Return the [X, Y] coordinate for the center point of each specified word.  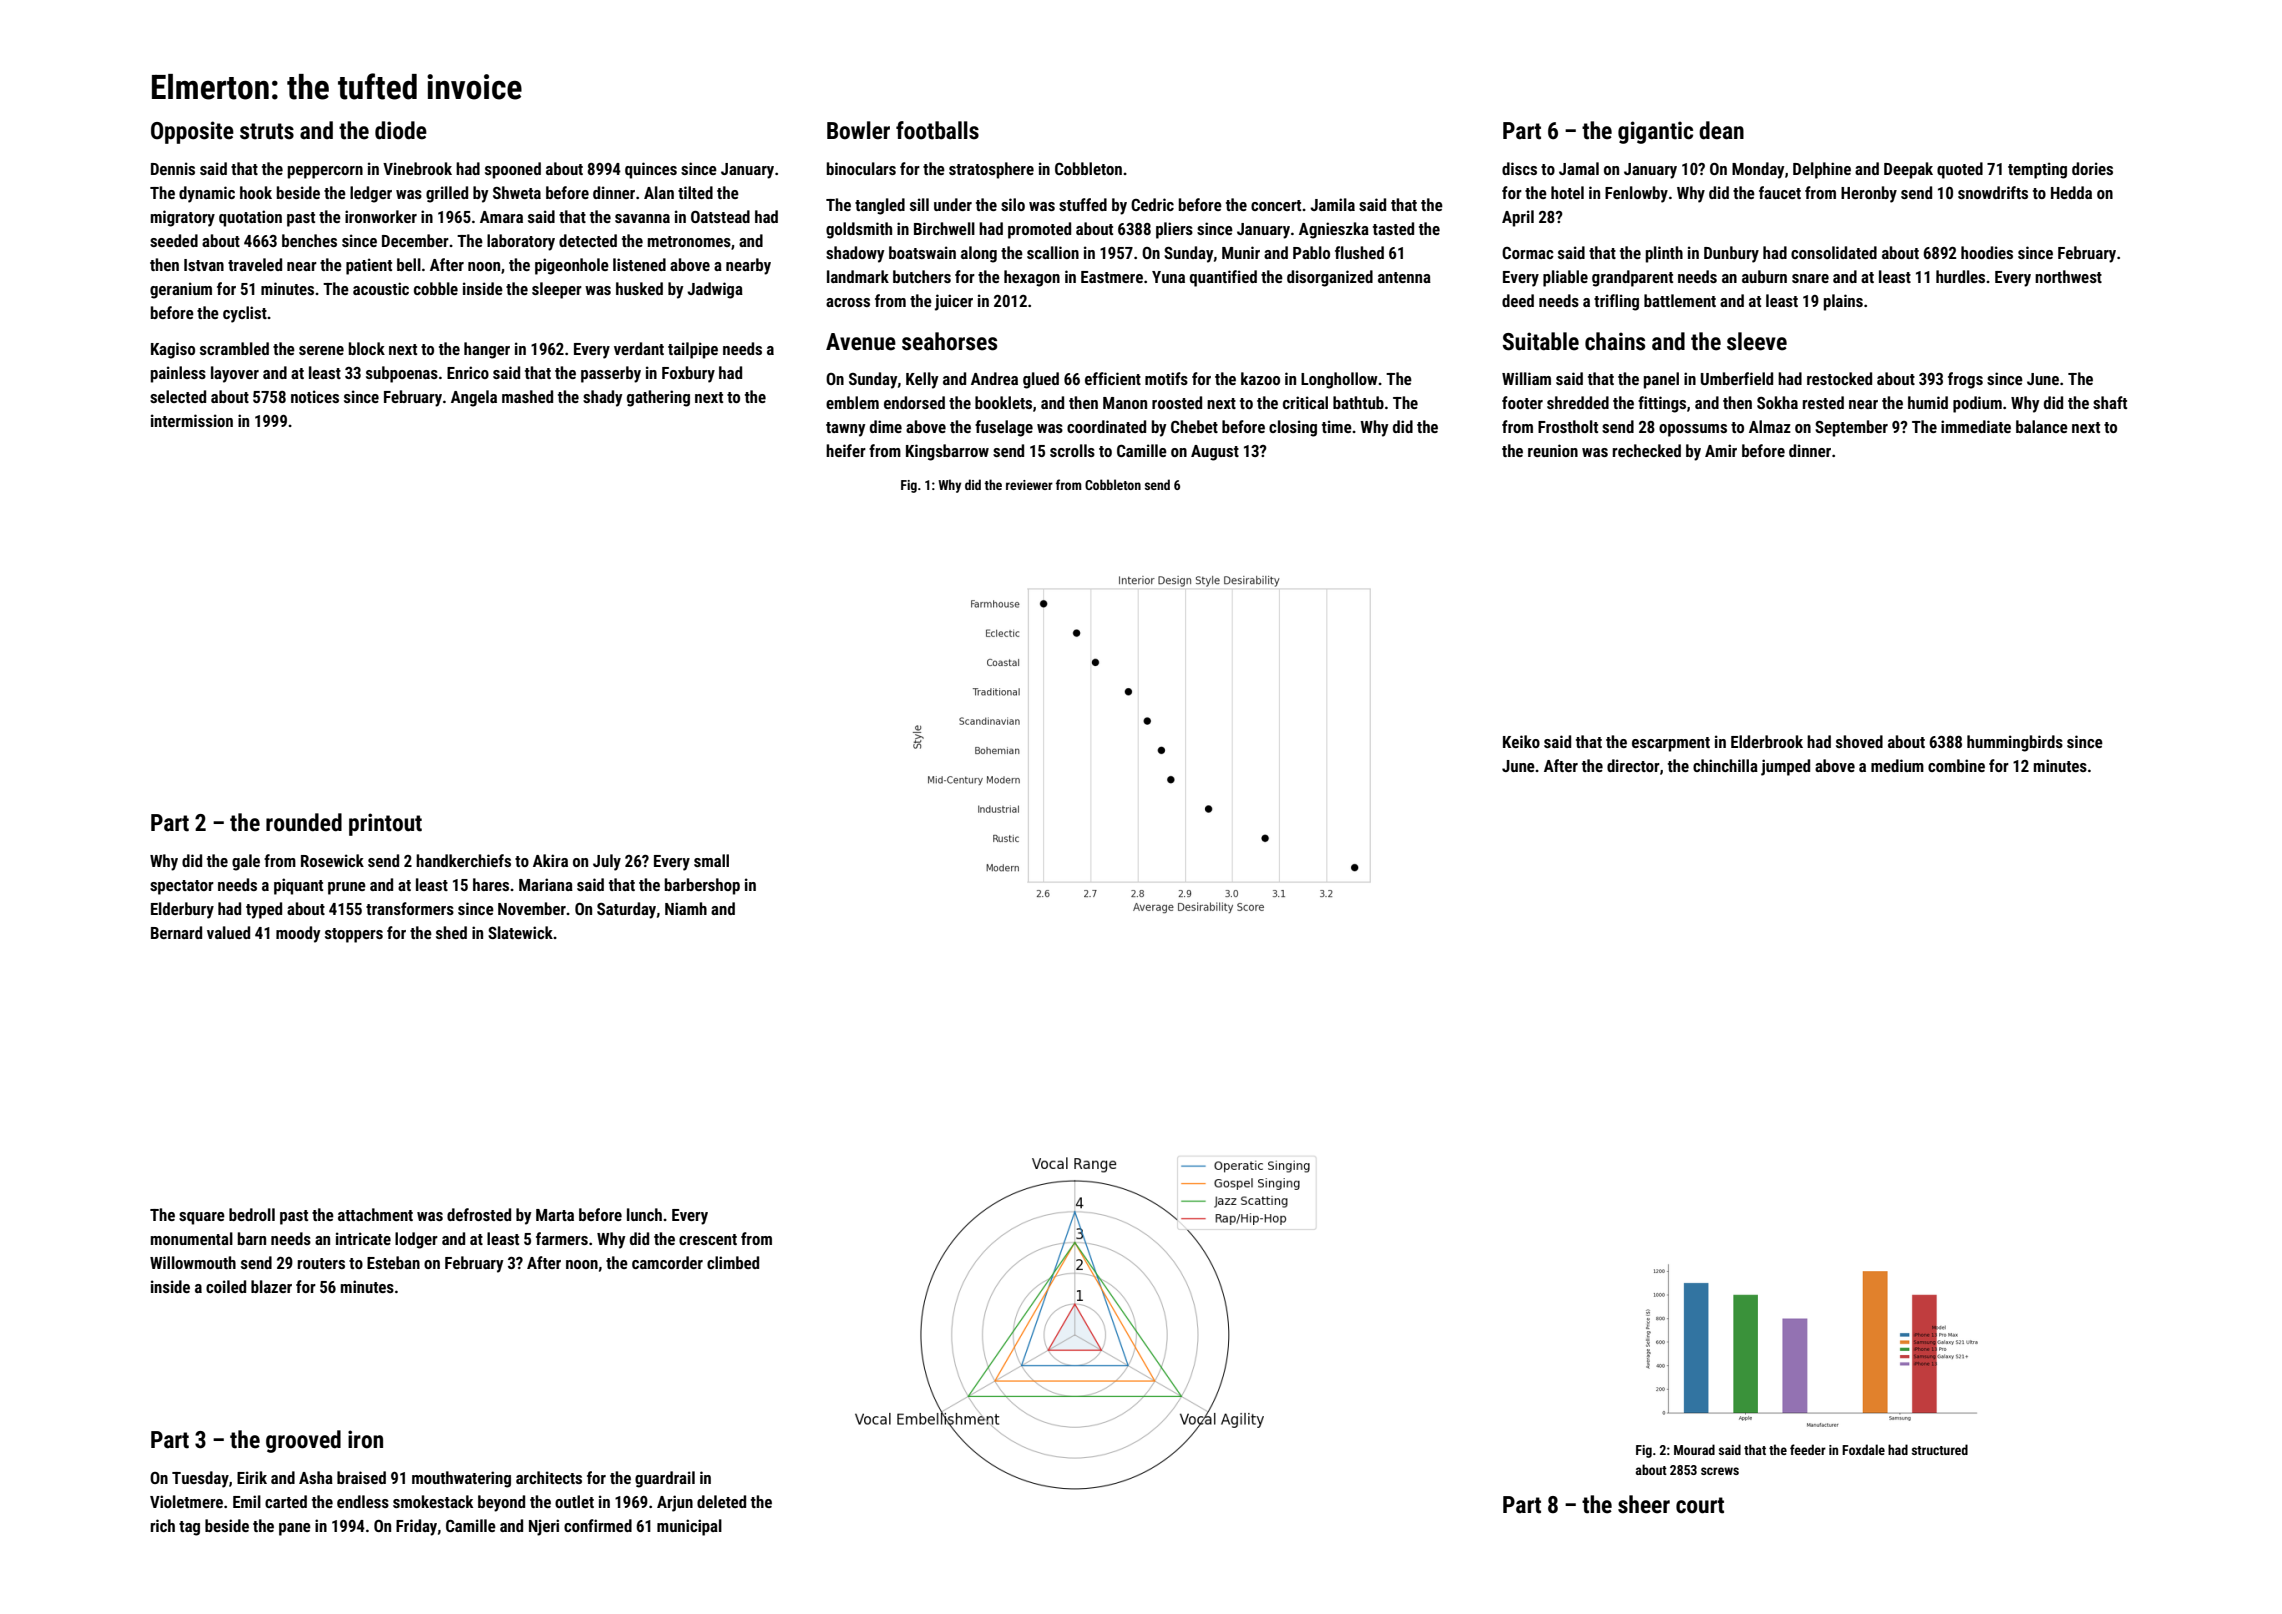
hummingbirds [2015, 743]
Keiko [1521, 741]
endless [363, 1501]
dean [1721, 130]
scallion [1053, 252]
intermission [192, 420]
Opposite [192, 132]
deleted [721, 1501]
